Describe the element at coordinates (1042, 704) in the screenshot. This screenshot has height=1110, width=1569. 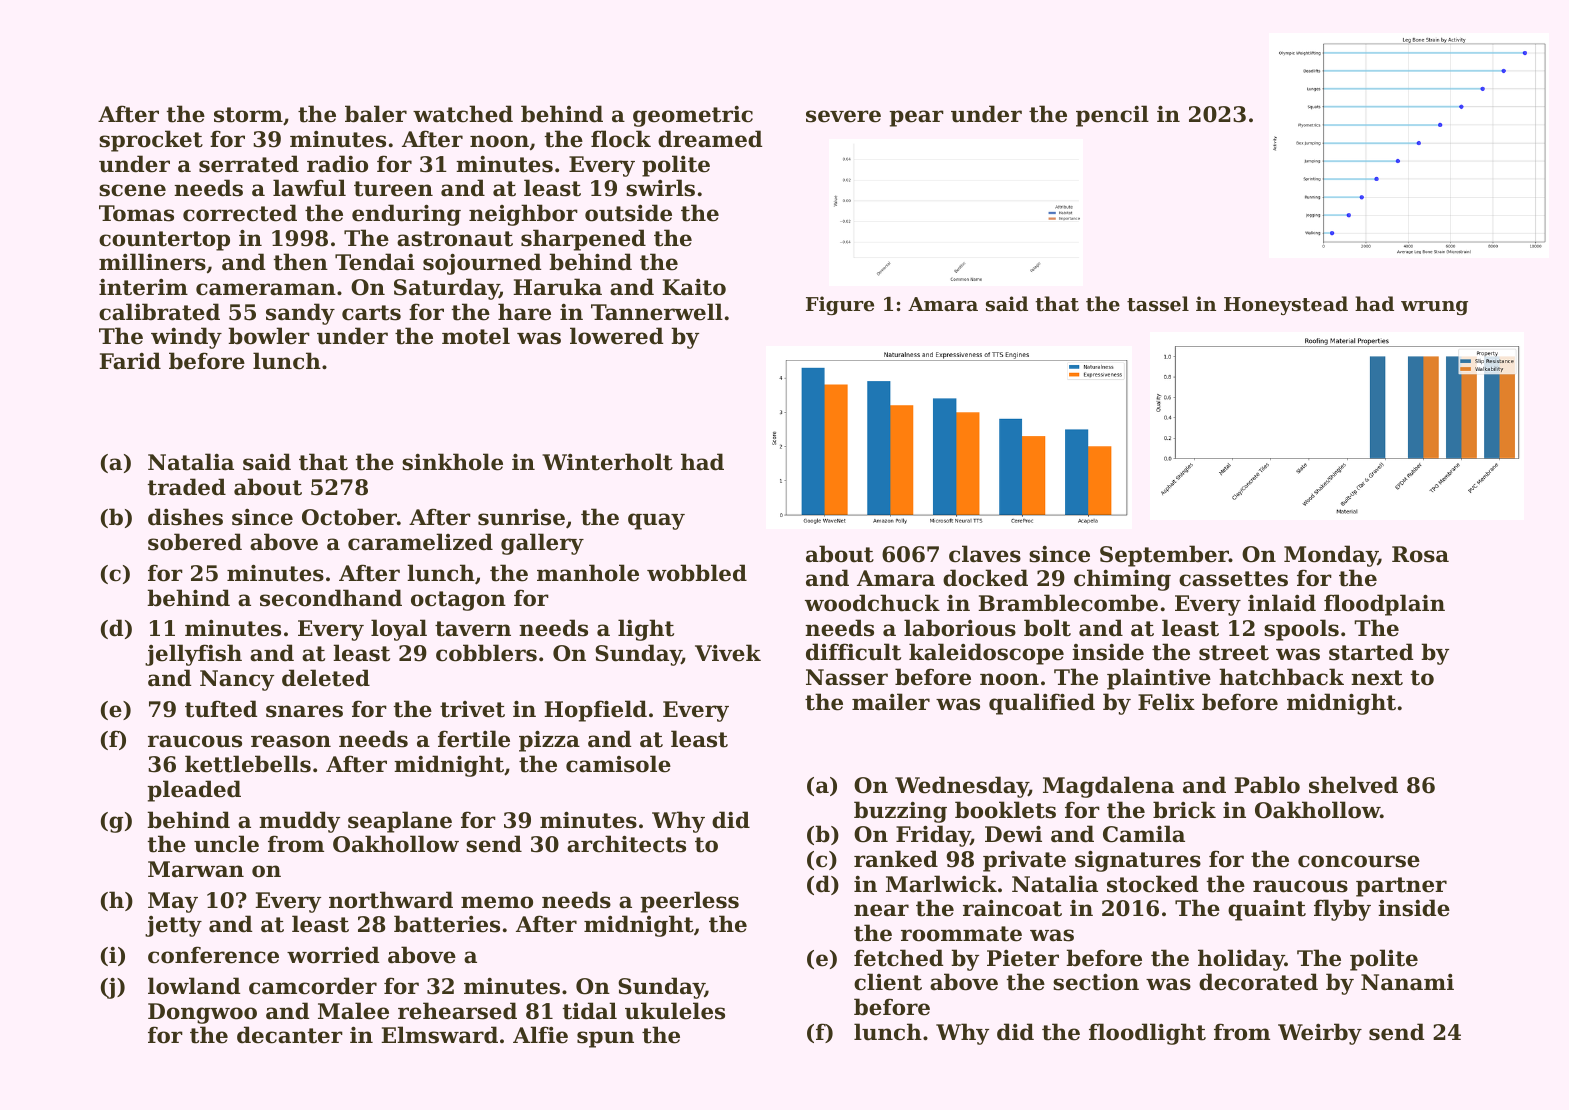
I see `qualified` at that location.
